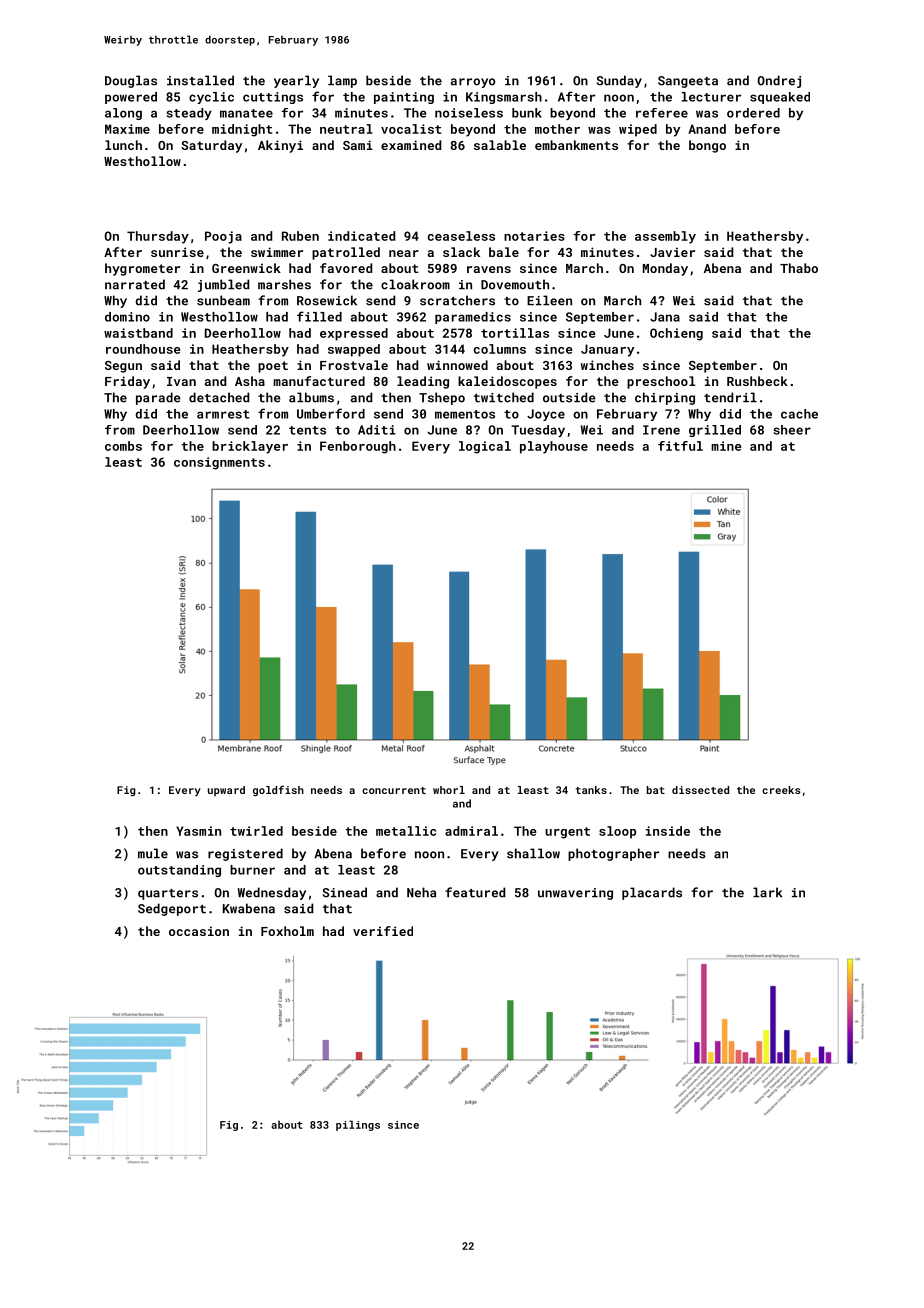 This screenshot has width=924, height=1308. I want to click on sheer, so click(792, 430).
